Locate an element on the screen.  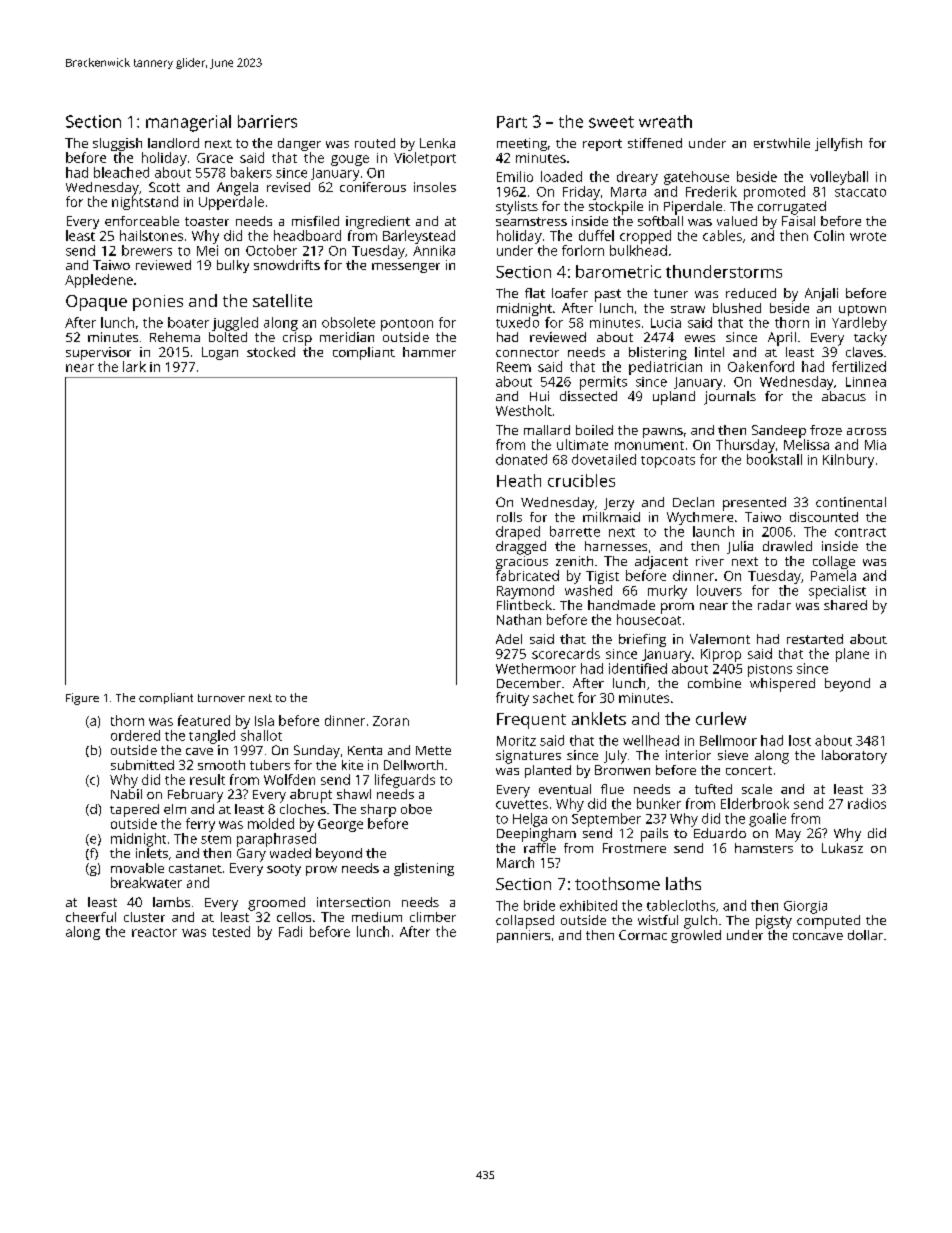
tacky is located at coordinates (870, 339).
